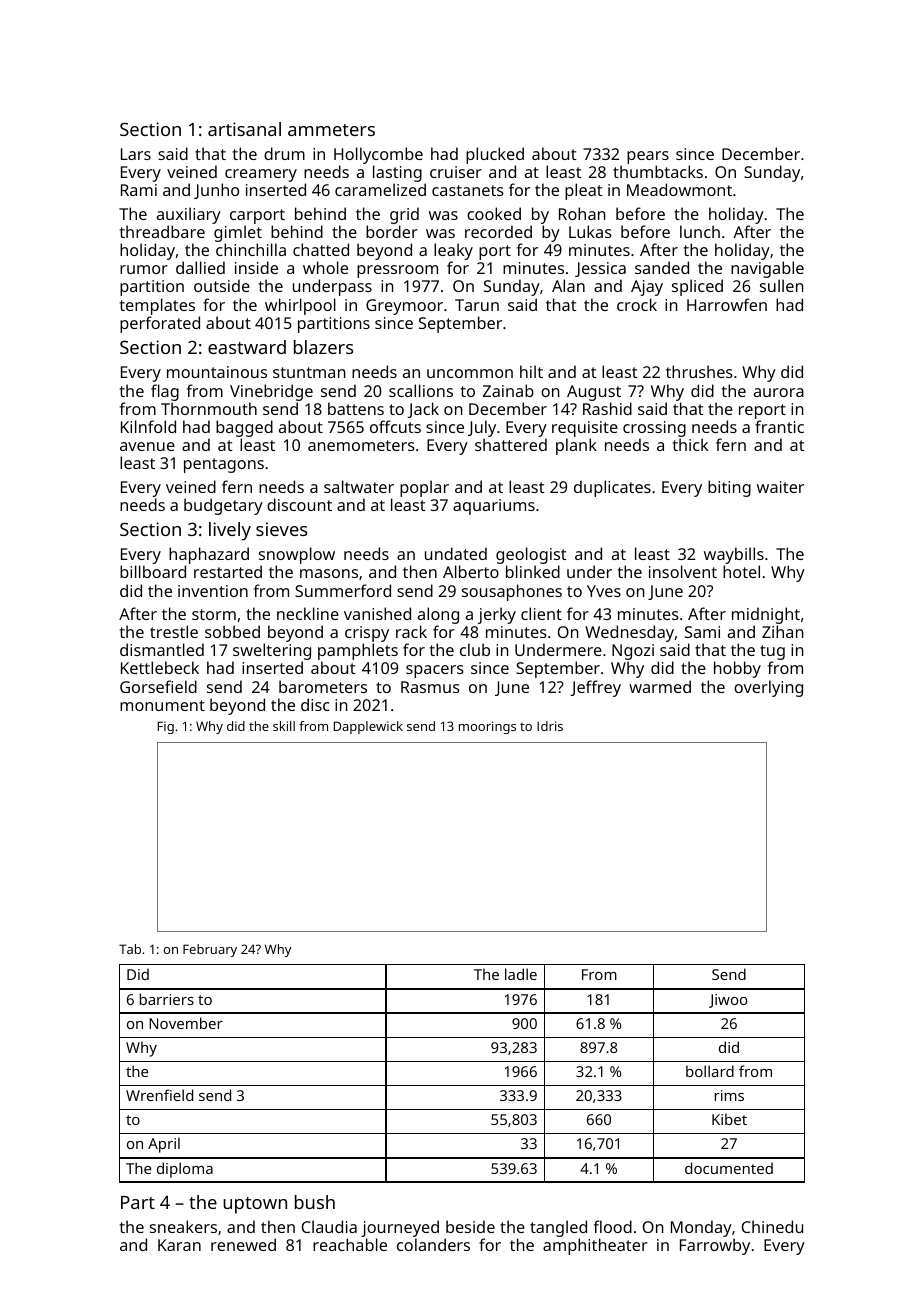 The height and width of the screenshot is (1308, 924). What do you see at coordinates (244, 129) in the screenshot?
I see `artisanal` at bounding box center [244, 129].
